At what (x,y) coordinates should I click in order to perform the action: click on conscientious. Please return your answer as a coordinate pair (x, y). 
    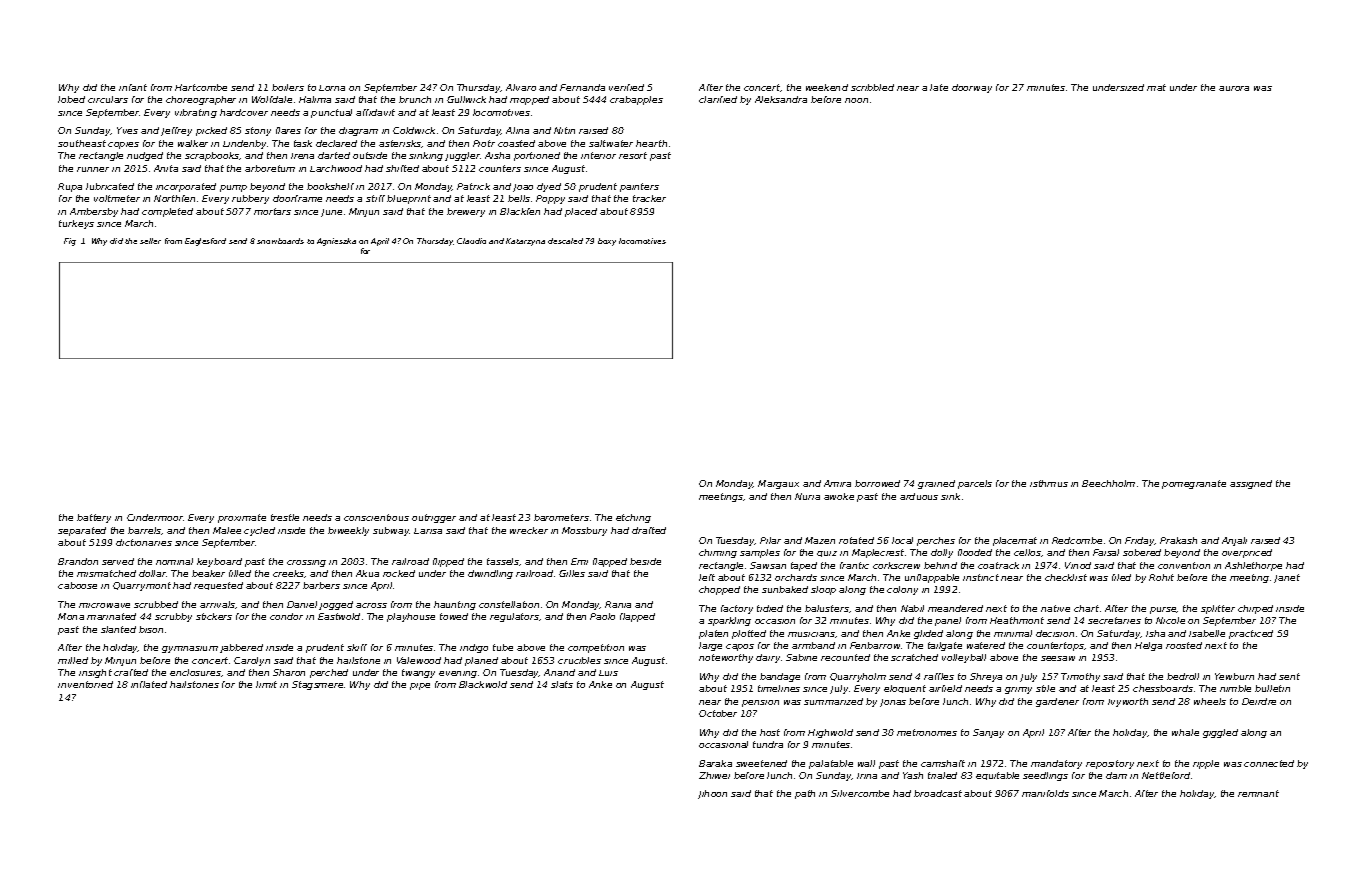
    Looking at the image, I should click on (376, 517).
